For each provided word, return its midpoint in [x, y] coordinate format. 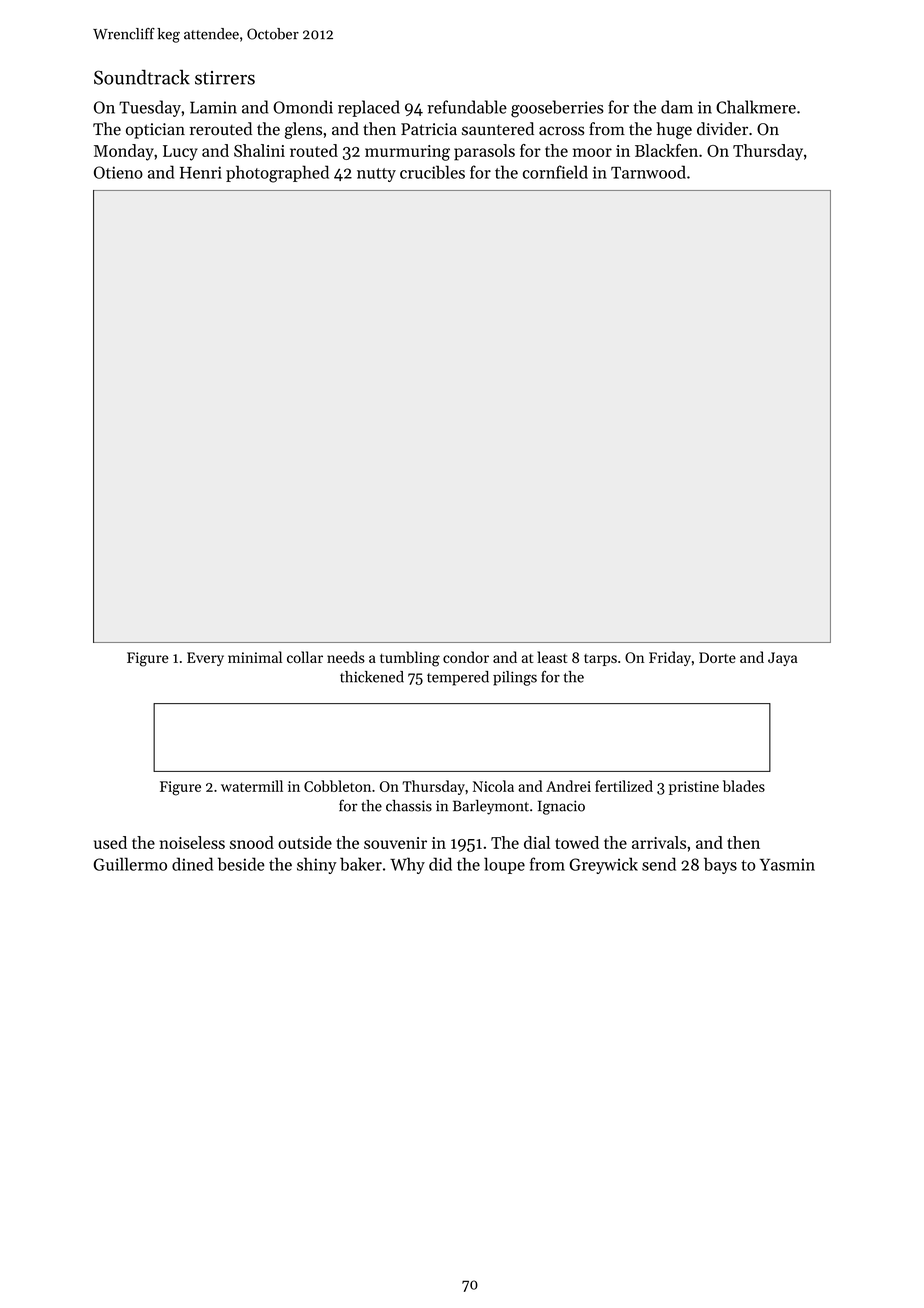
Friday [670, 658]
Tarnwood [648, 172]
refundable [467, 107]
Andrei [568, 786]
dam [677, 107]
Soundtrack [142, 77]
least [552, 657]
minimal [255, 657]
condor [466, 657]
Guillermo [130, 864]
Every [205, 659]
